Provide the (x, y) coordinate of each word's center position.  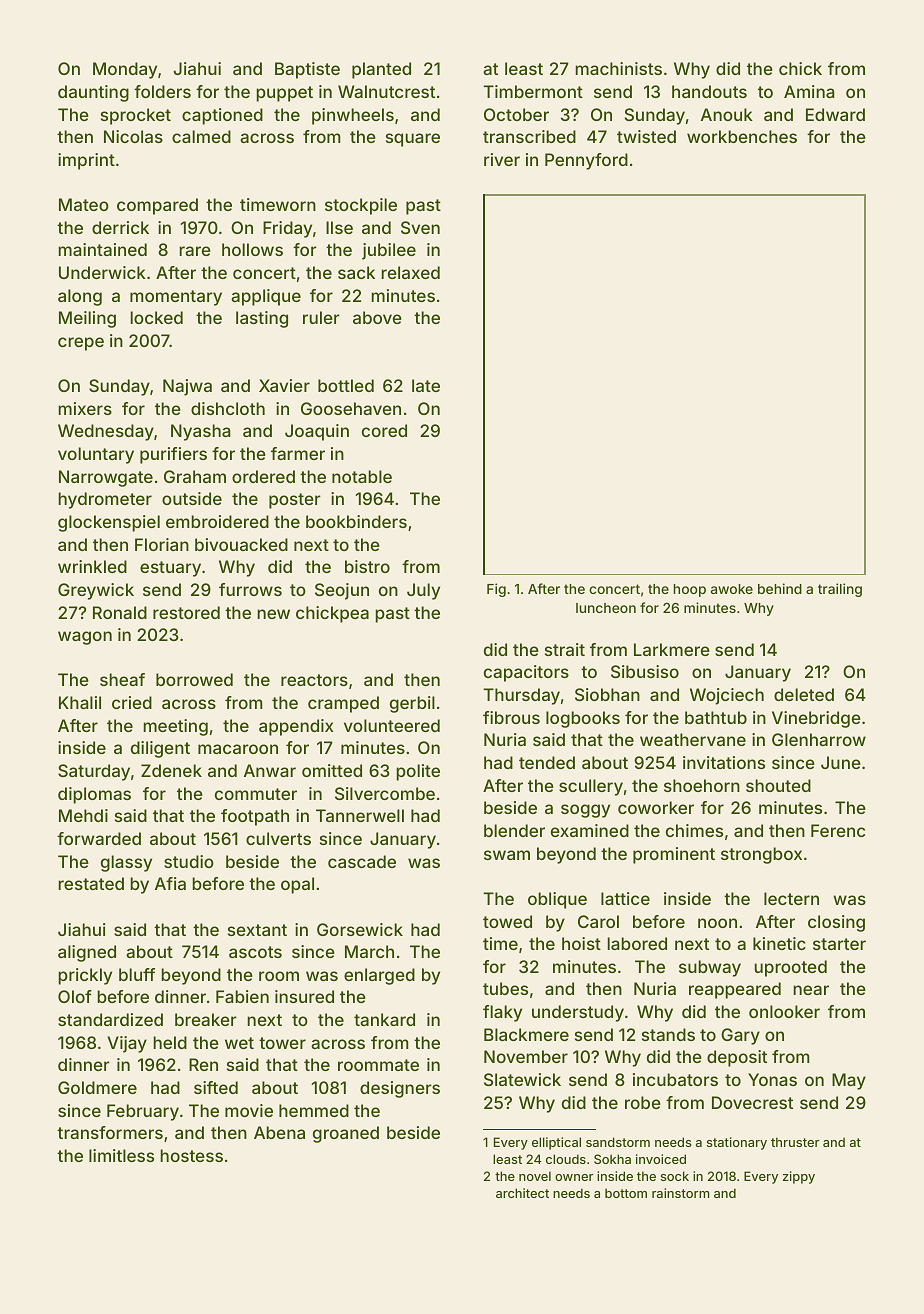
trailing (840, 590)
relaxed (410, 272)
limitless (121, 1155)
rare (195, 251)
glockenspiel (109, 523)
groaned (346, 1134)
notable (362, 476)
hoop (689, 590)
